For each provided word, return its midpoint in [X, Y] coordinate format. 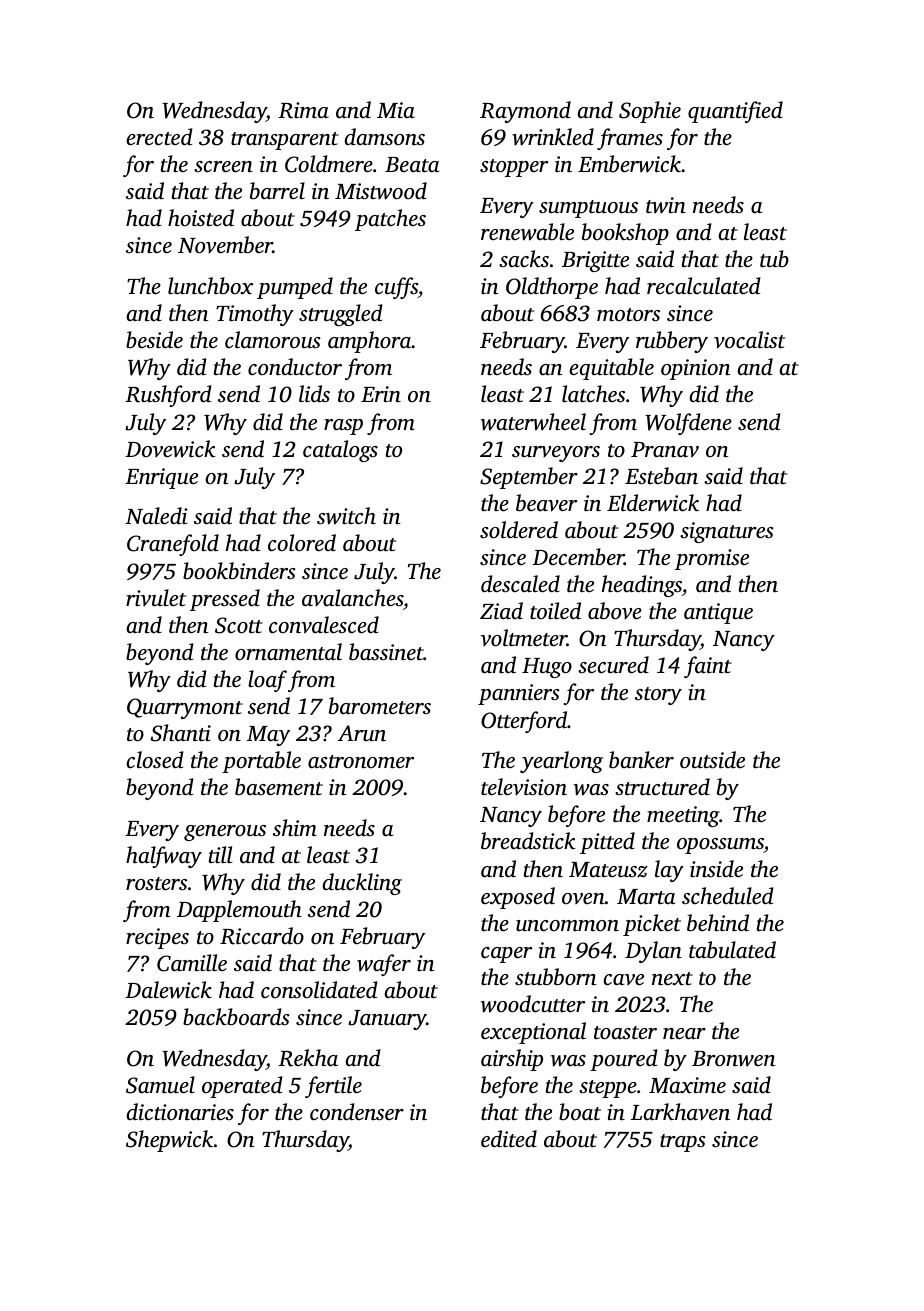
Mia [396, 110]
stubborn [555, 977]
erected [159, 137]
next [672, 978]
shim [295, 827]
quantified [735, 112]
